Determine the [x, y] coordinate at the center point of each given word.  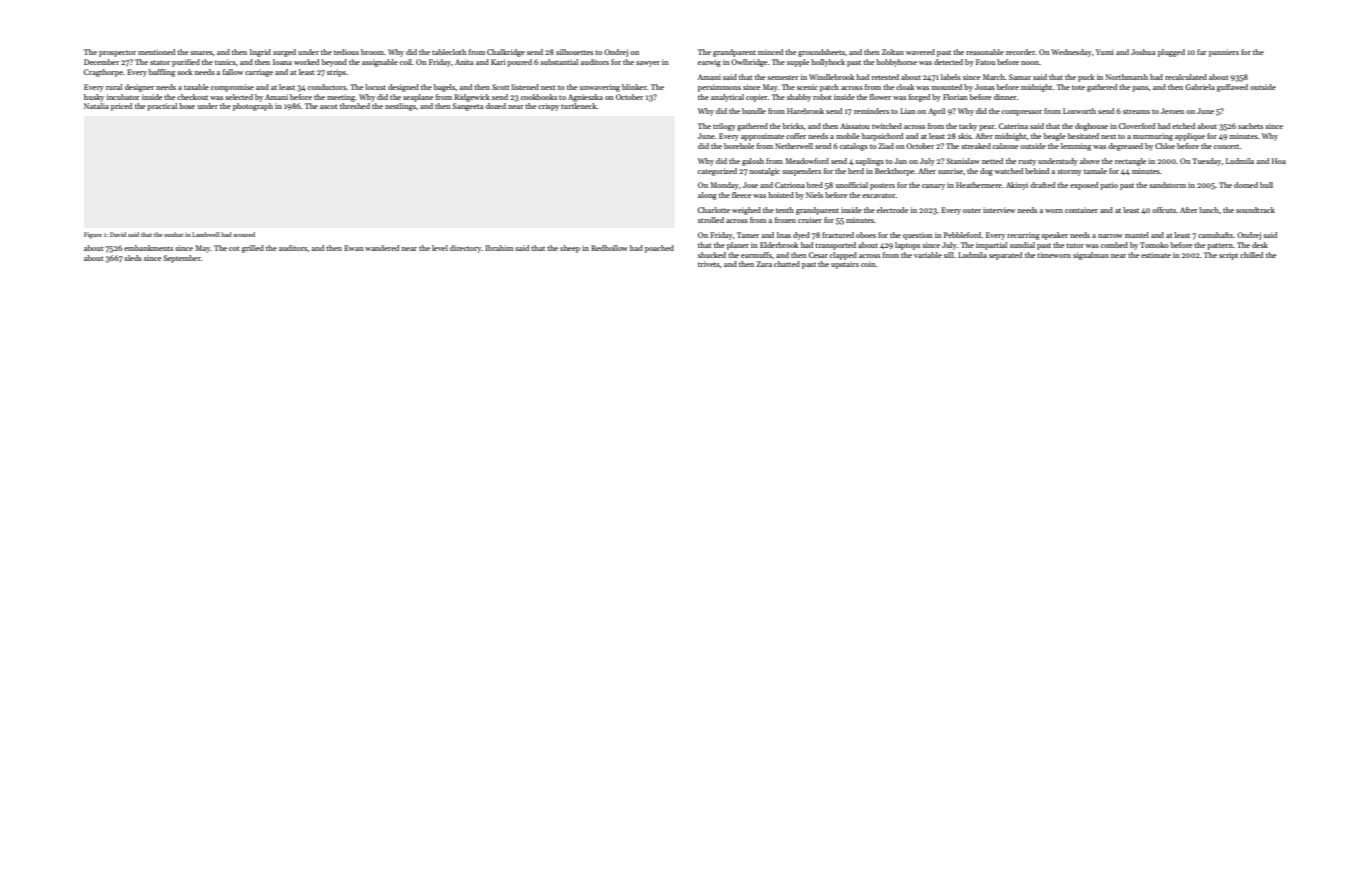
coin [868, 264]
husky [94, 98]
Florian [955, 97]
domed [1246, 185]
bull [1266, 185]
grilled [253, 249]
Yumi [1105, 52]
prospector [117, 53]
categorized [717, 172]
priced [121, 107]
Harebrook [805, 111]
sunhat [173, 234]
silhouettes [574, 52]
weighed [746, 211]
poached [659, 249]
